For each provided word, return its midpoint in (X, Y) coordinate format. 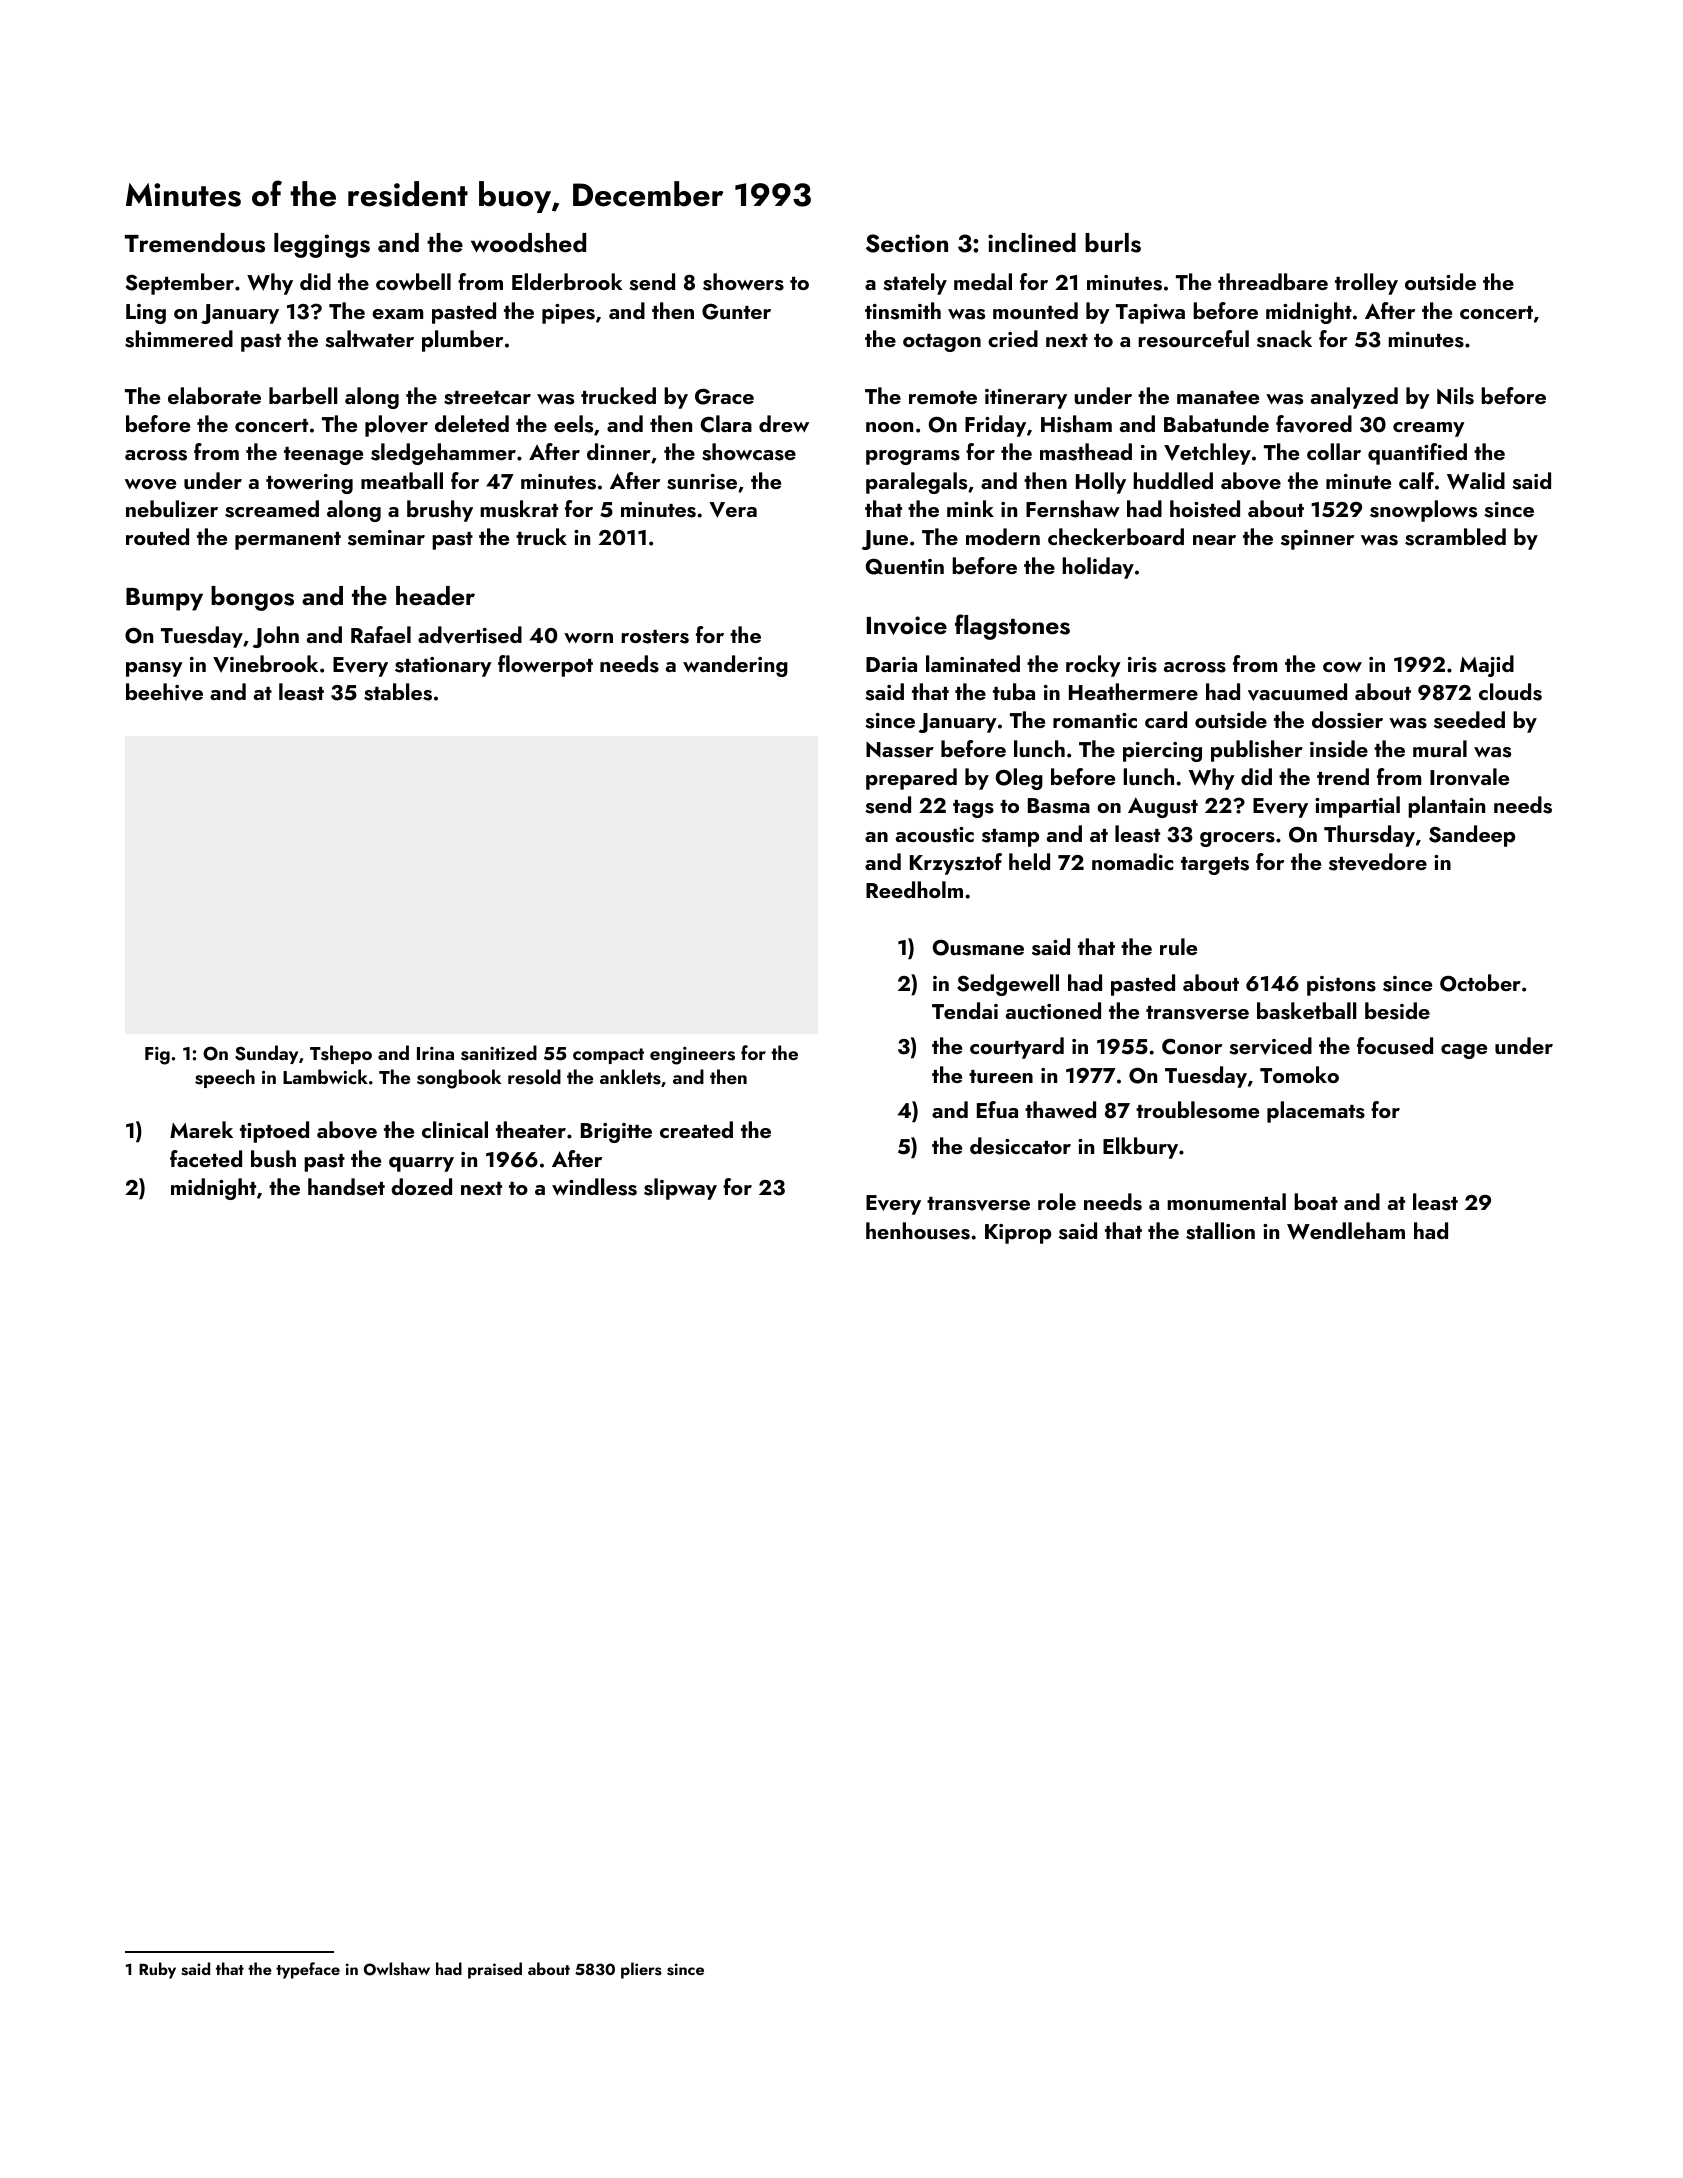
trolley (1366, 284)
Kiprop (1018, 1234)
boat (1316, 1201)
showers (743, 282)
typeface (308, 1970)
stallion (1220, 1231)
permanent (288, 541)
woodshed (528, 243)
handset (346, 1187)
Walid (1476, 481)
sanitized (499, 1053)
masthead (1086, 452)
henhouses (918, 1231)
